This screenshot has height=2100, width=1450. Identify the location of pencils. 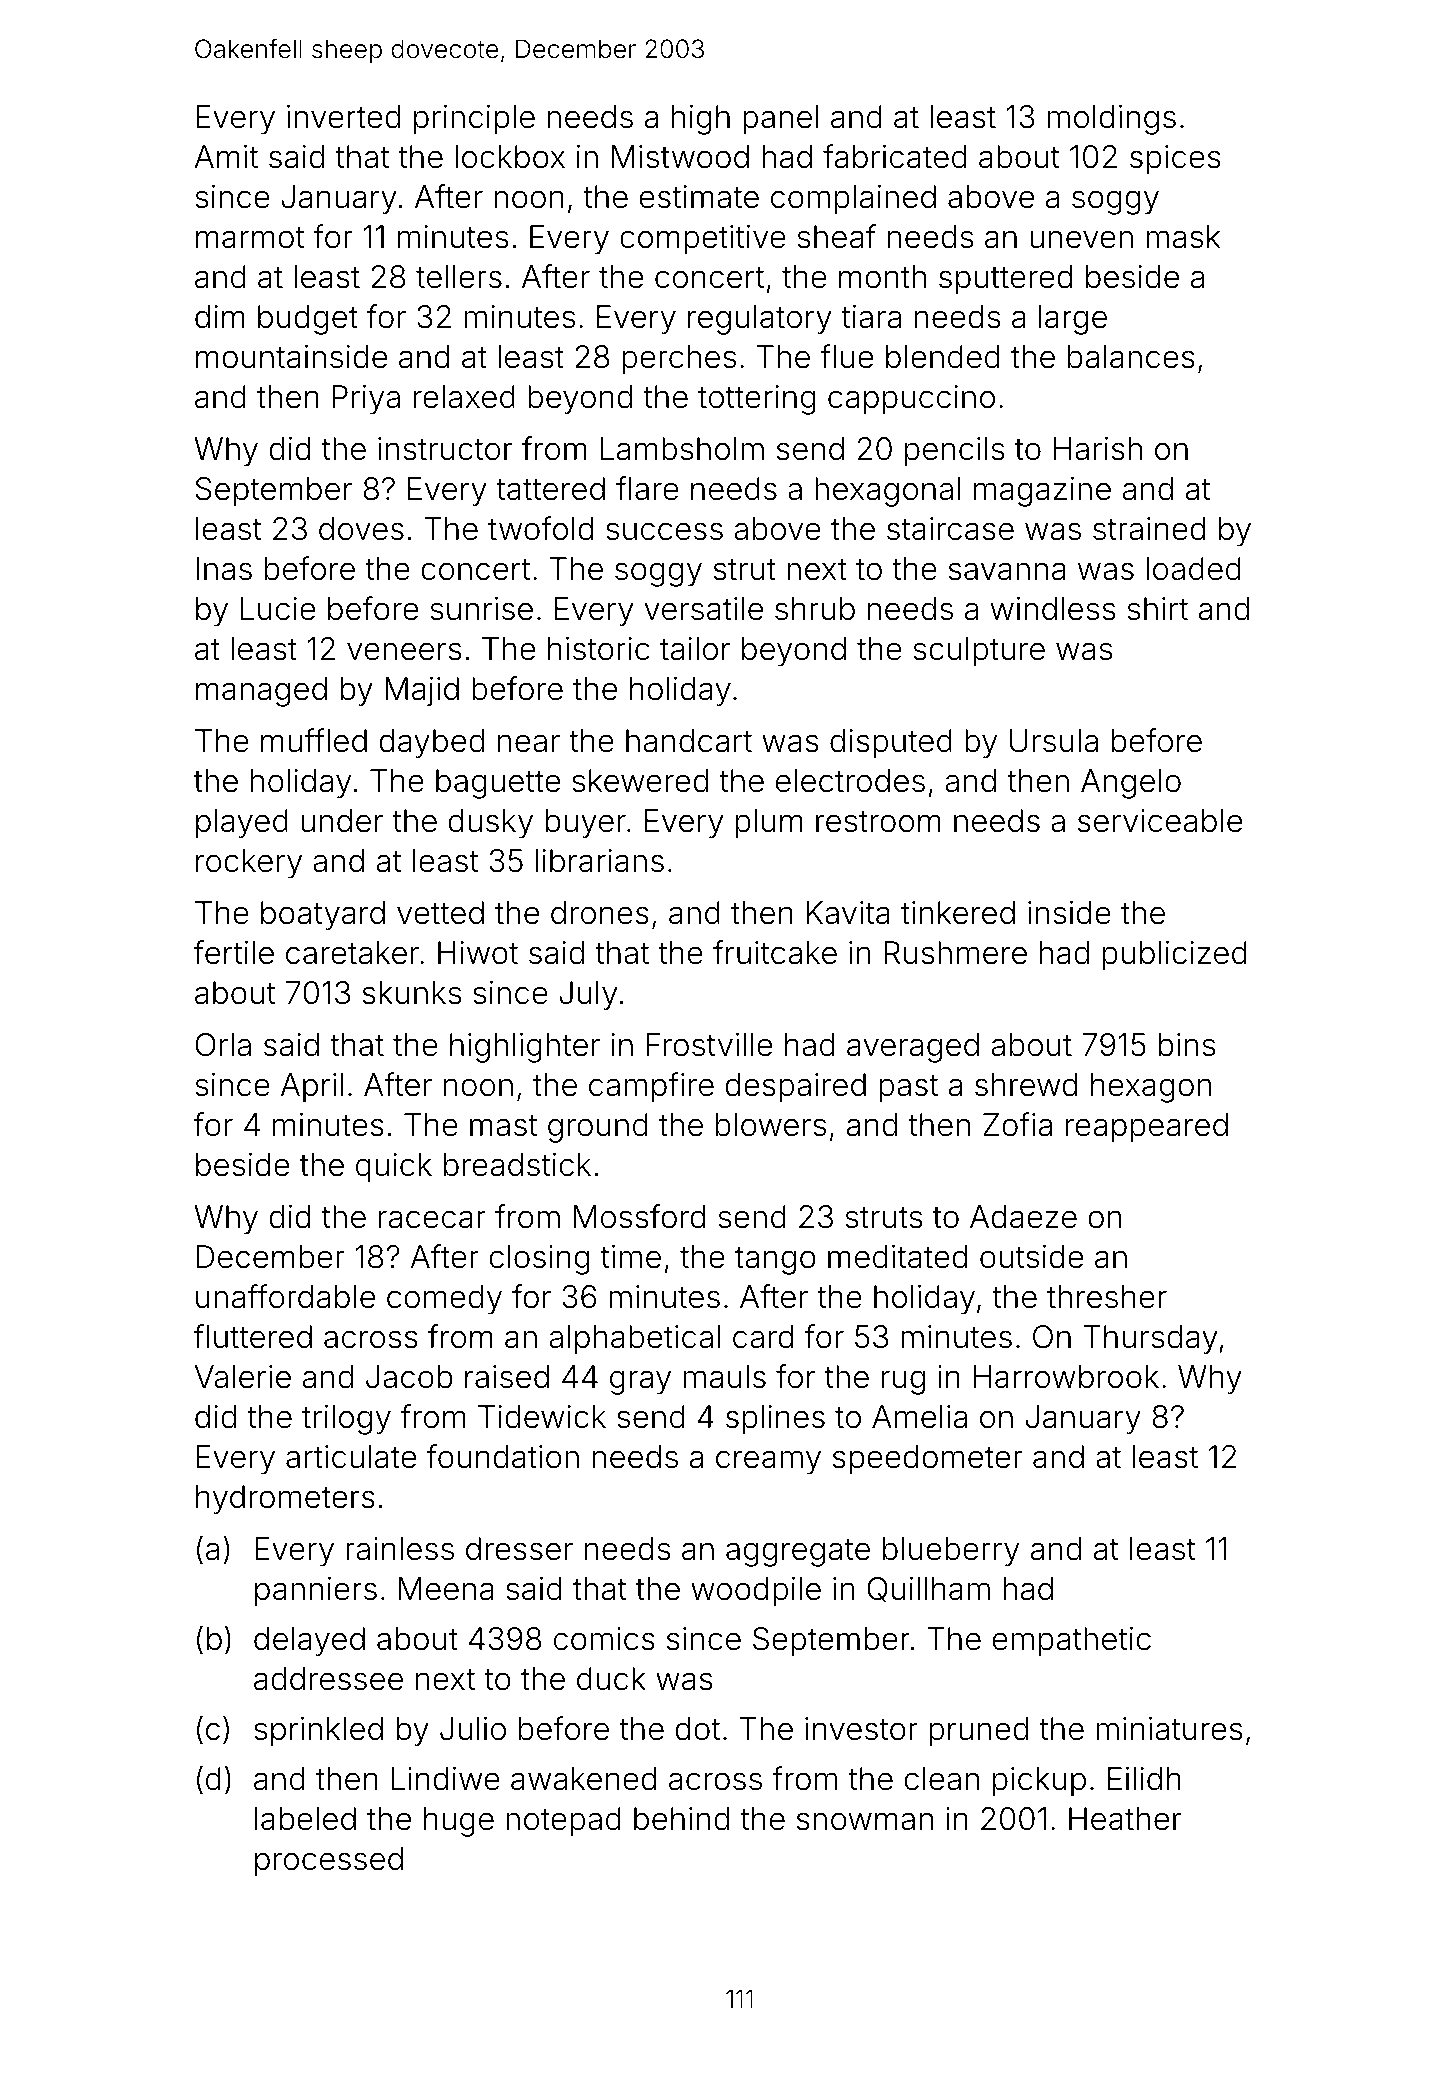
(954, 452).
